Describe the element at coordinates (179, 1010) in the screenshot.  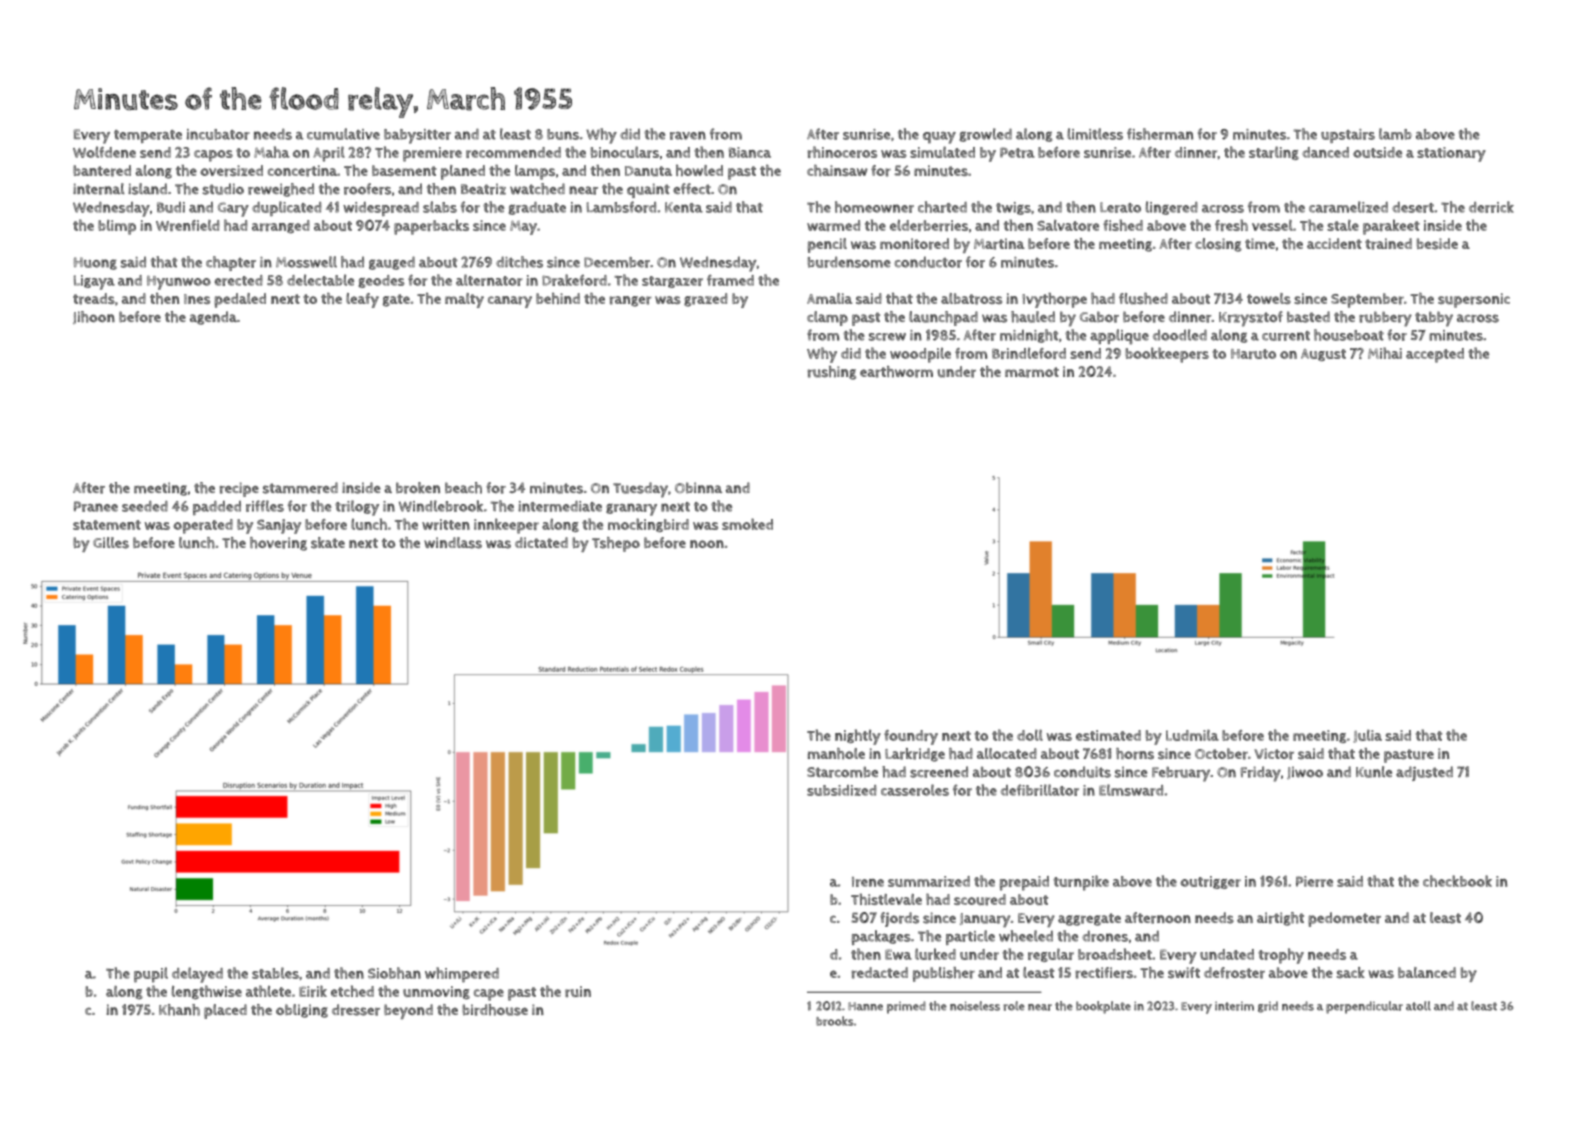
I see `Khanh` at that location.
